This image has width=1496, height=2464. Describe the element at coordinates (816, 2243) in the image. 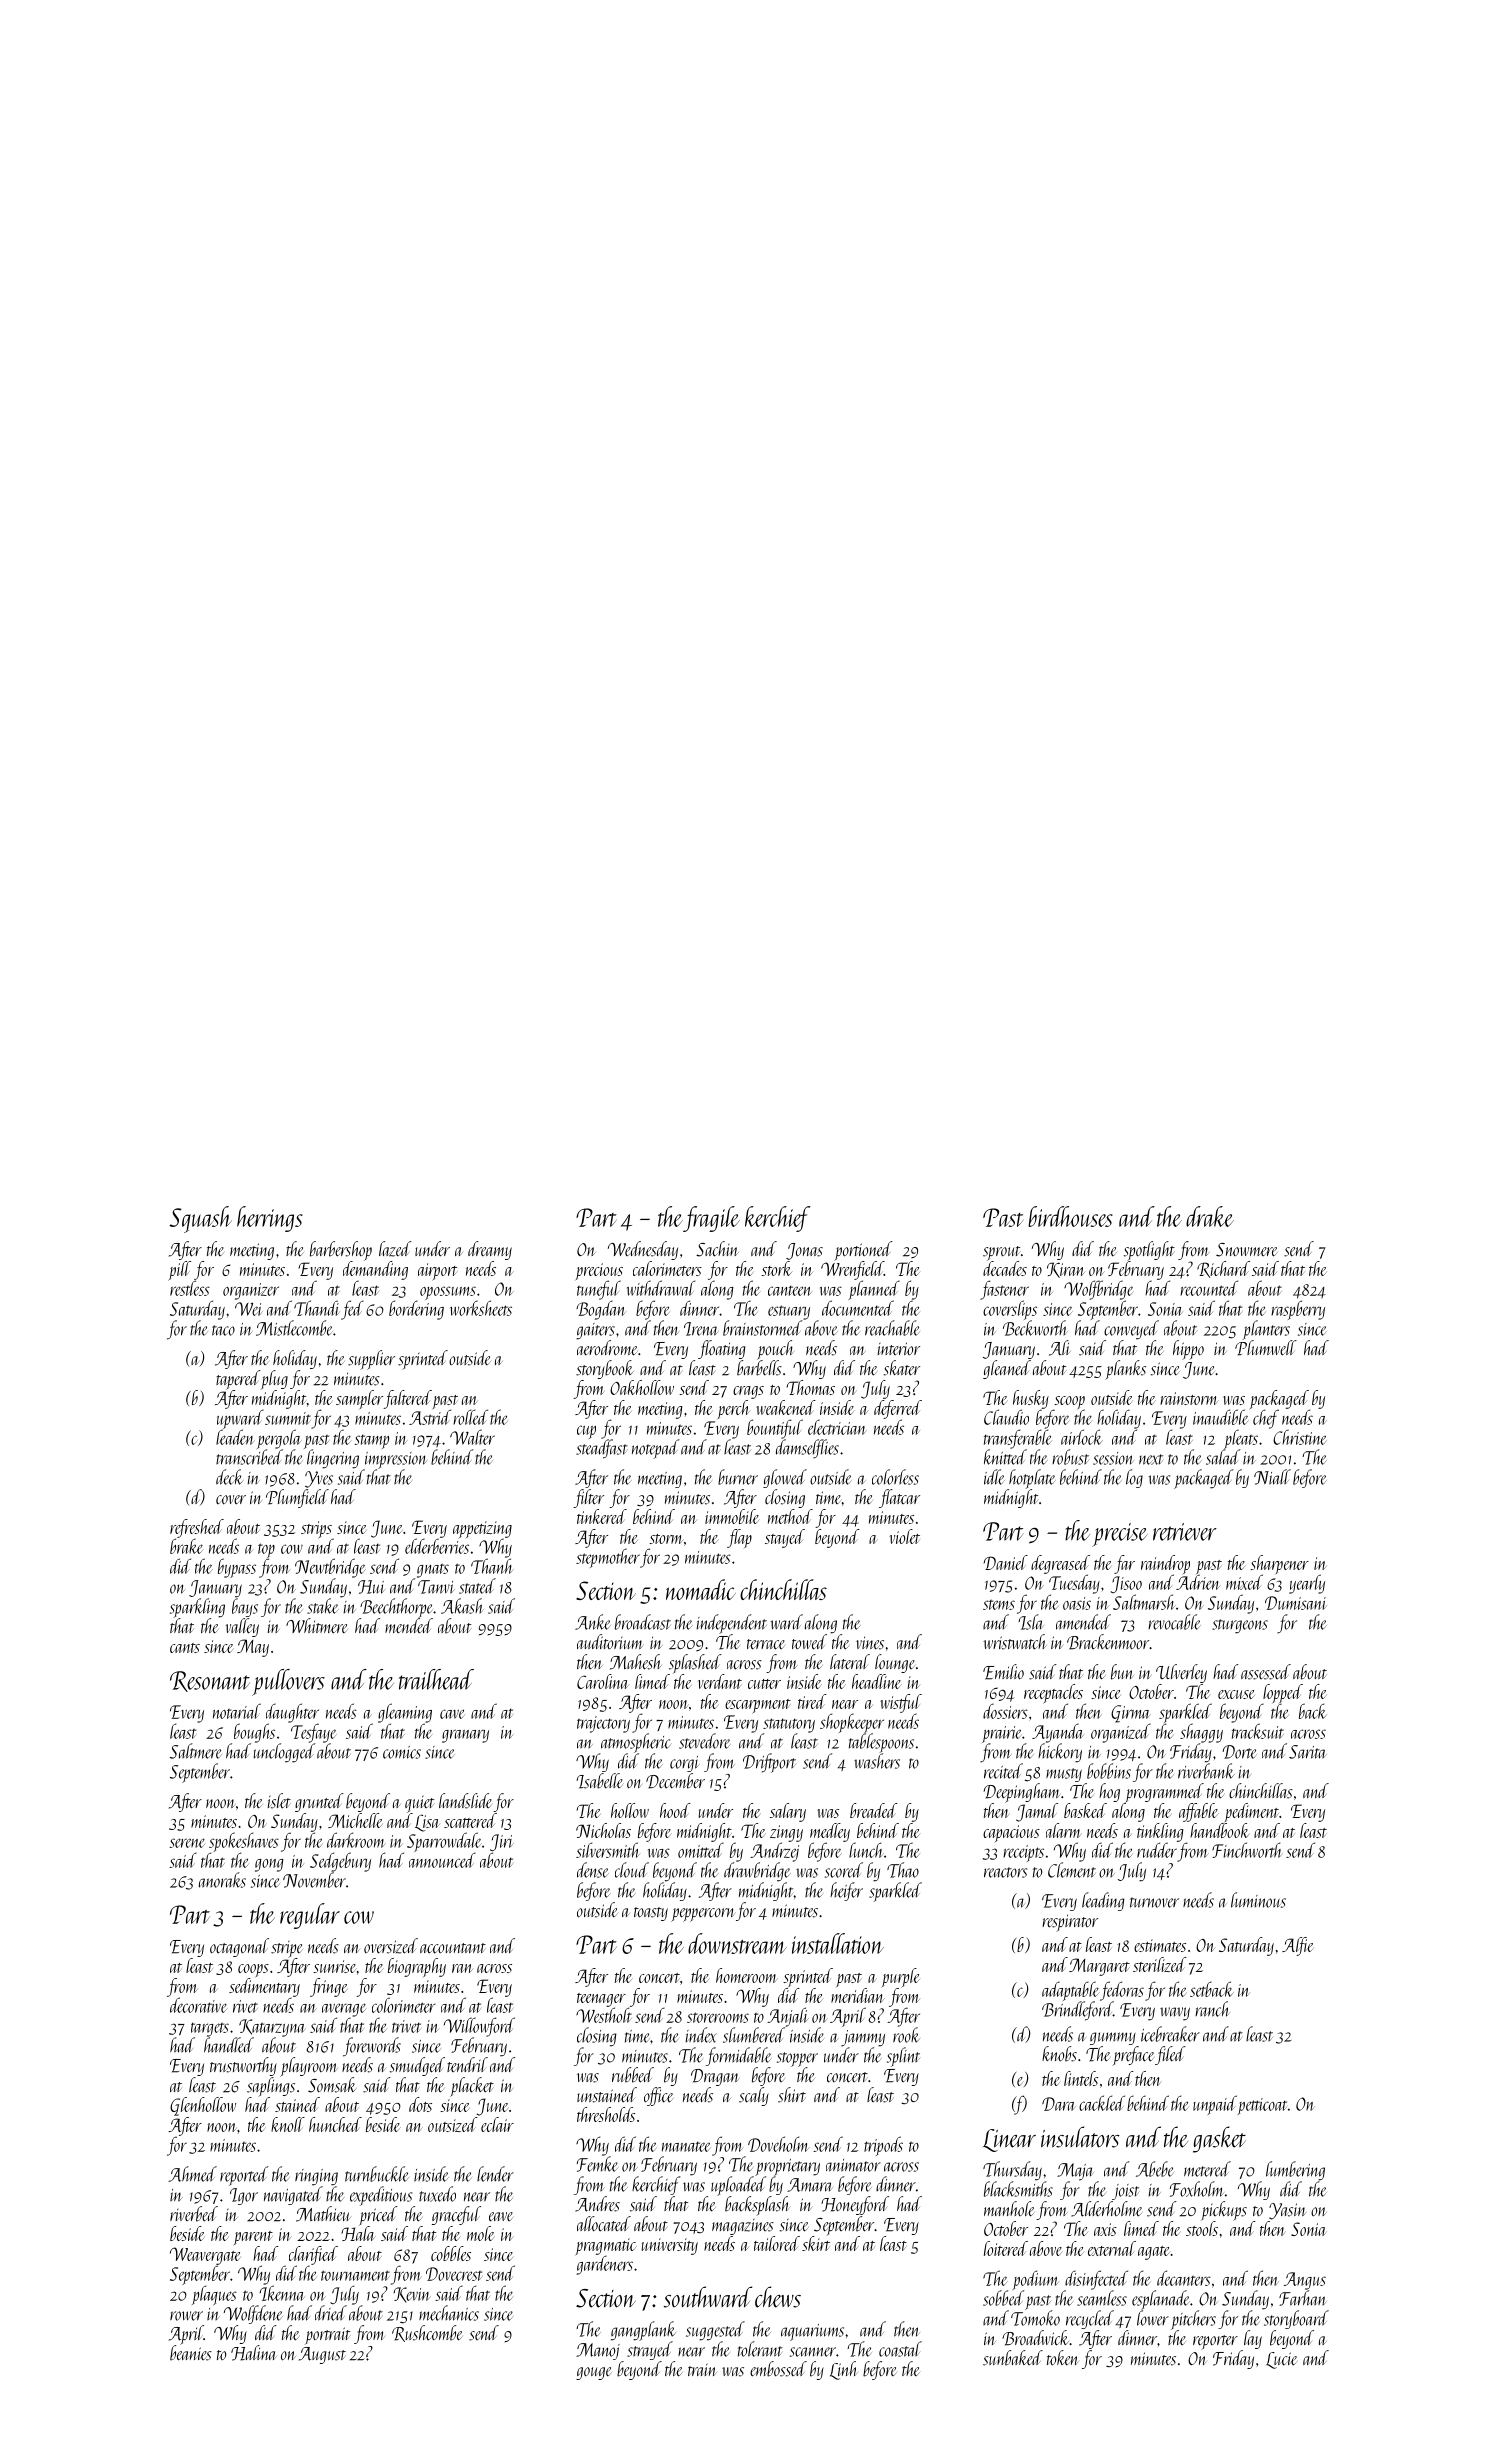

I see `skirt` at that location.
